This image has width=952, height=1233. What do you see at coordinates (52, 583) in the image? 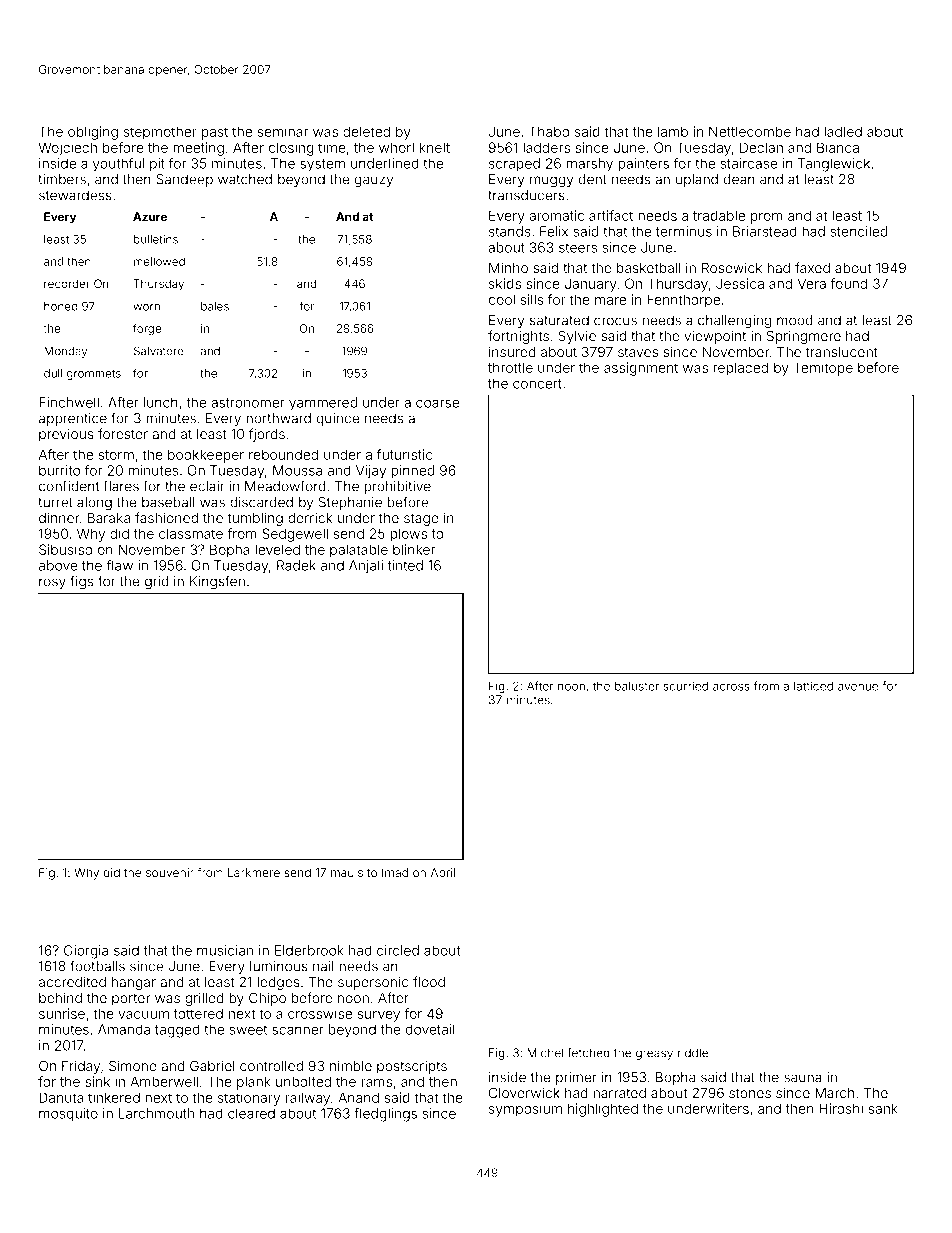
I see `rosy` at bounding box center [52, 583].
